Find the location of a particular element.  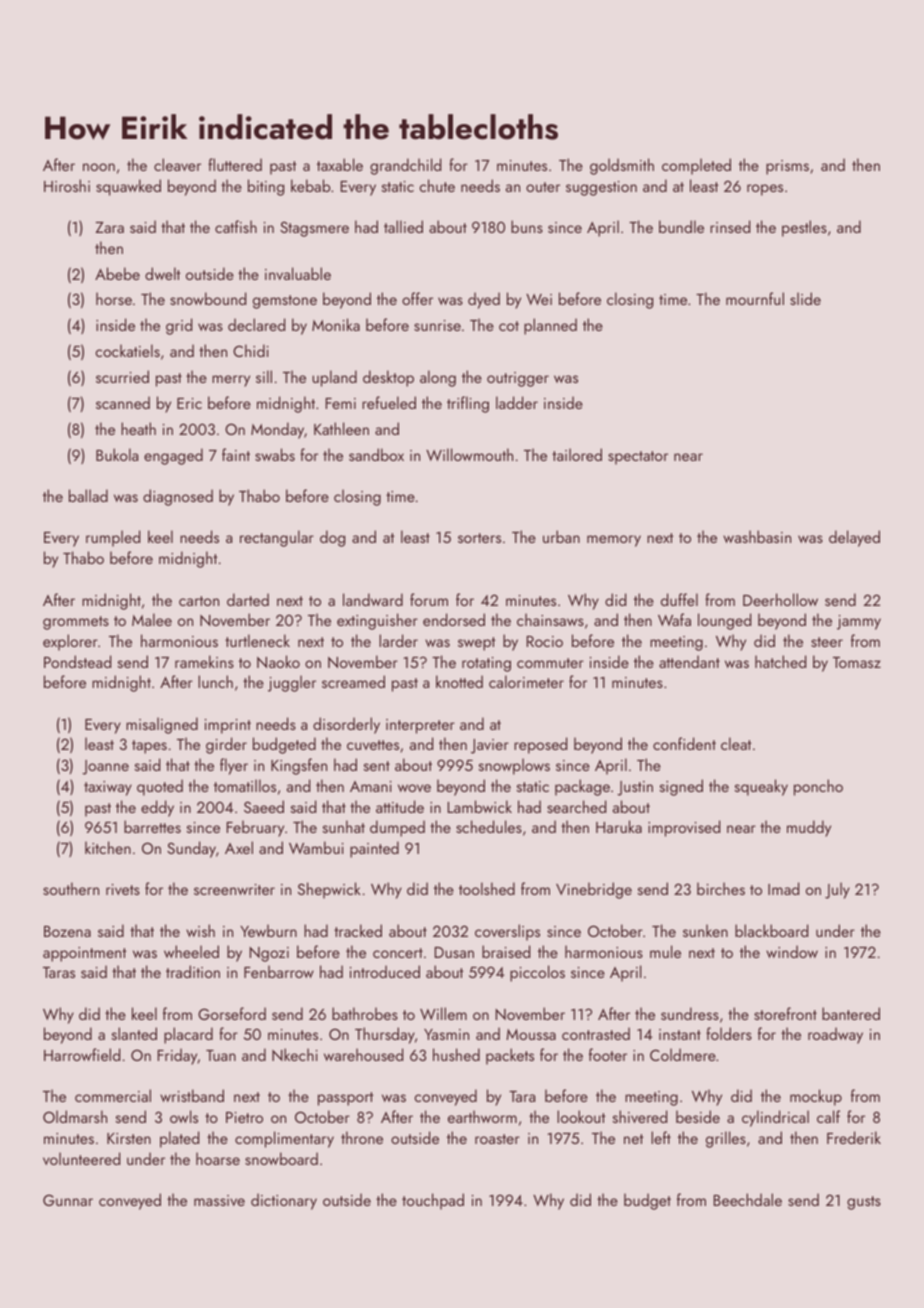

ladder is located at coordinates (517, 402).
